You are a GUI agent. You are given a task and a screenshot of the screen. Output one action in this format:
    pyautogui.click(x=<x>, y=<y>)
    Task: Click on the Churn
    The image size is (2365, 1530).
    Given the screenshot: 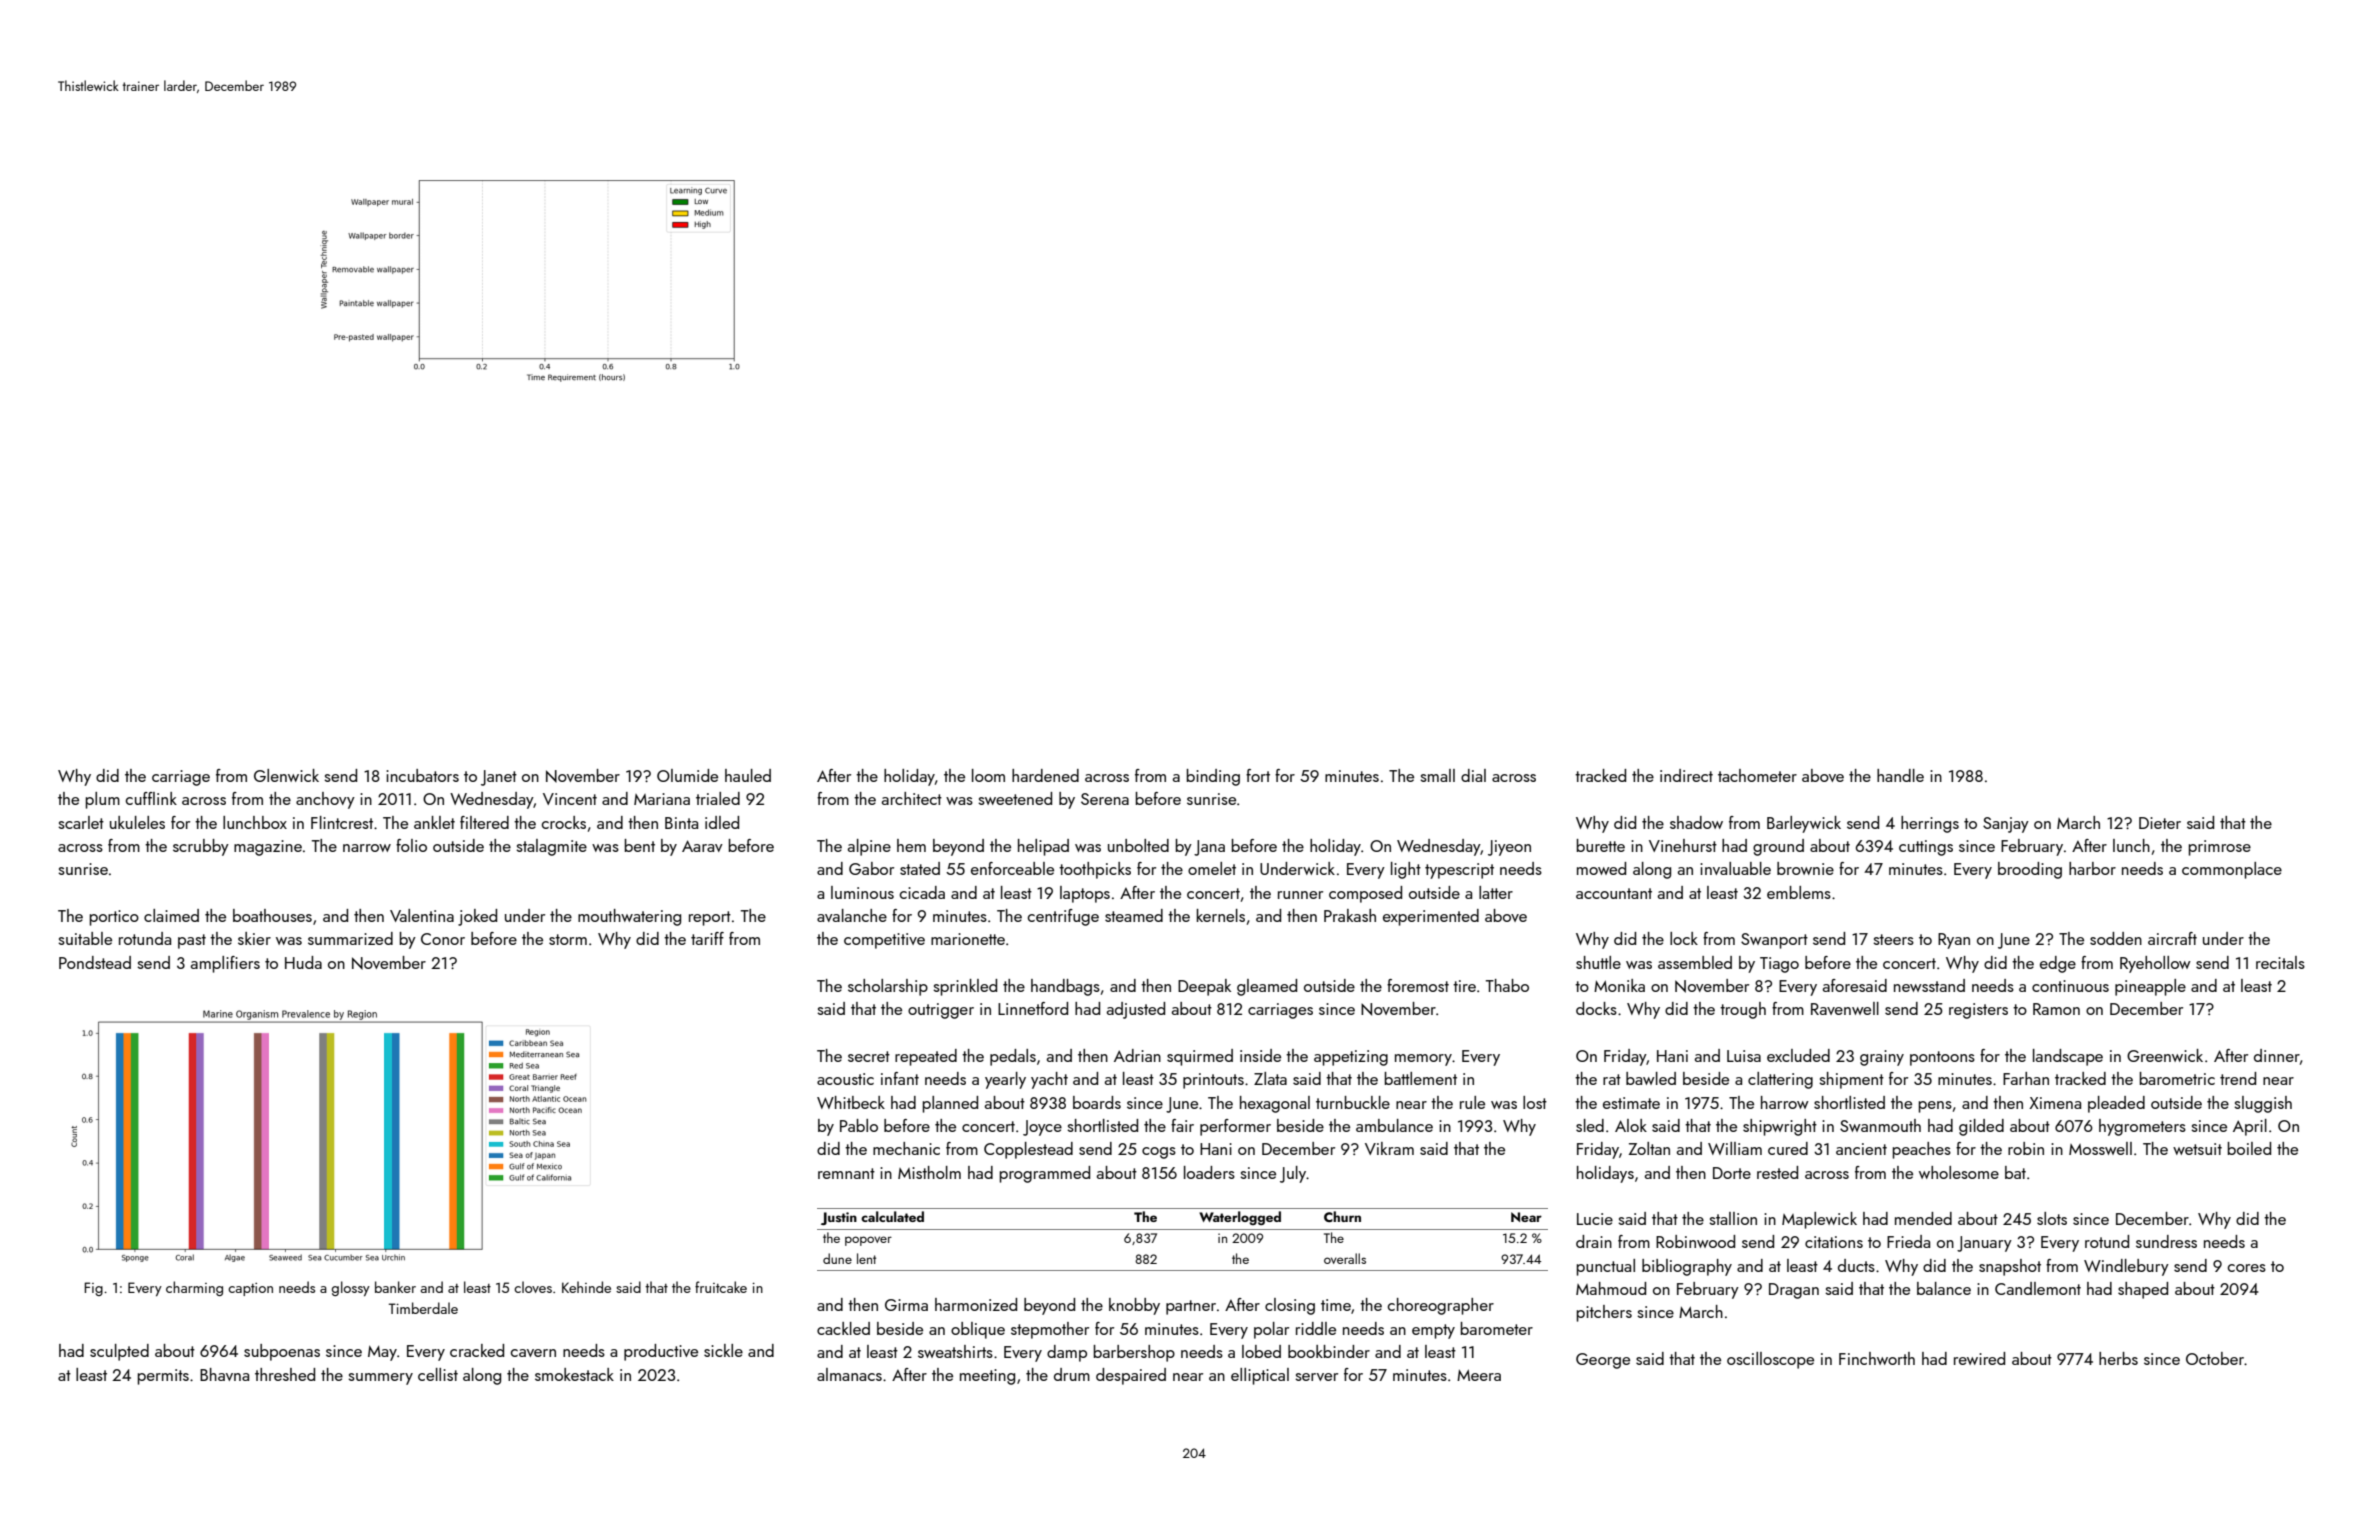 What is the action you would take?
    pyautogui.click(x=1342, y=1216)
